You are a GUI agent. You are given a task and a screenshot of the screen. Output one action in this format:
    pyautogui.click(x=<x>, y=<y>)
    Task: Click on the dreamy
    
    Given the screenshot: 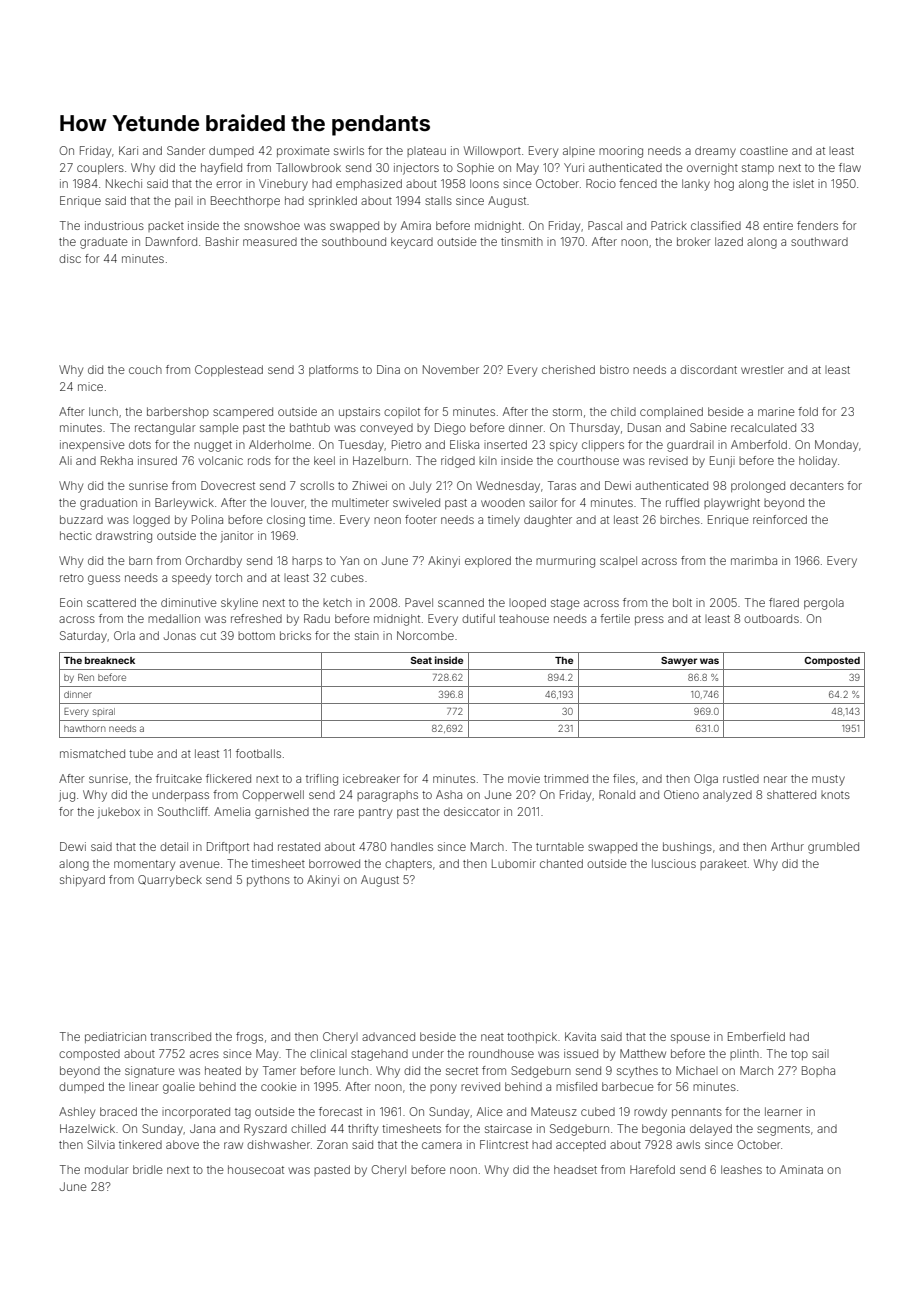 What is the action you would take?
    pyautogui.click(x=715, y=152)
